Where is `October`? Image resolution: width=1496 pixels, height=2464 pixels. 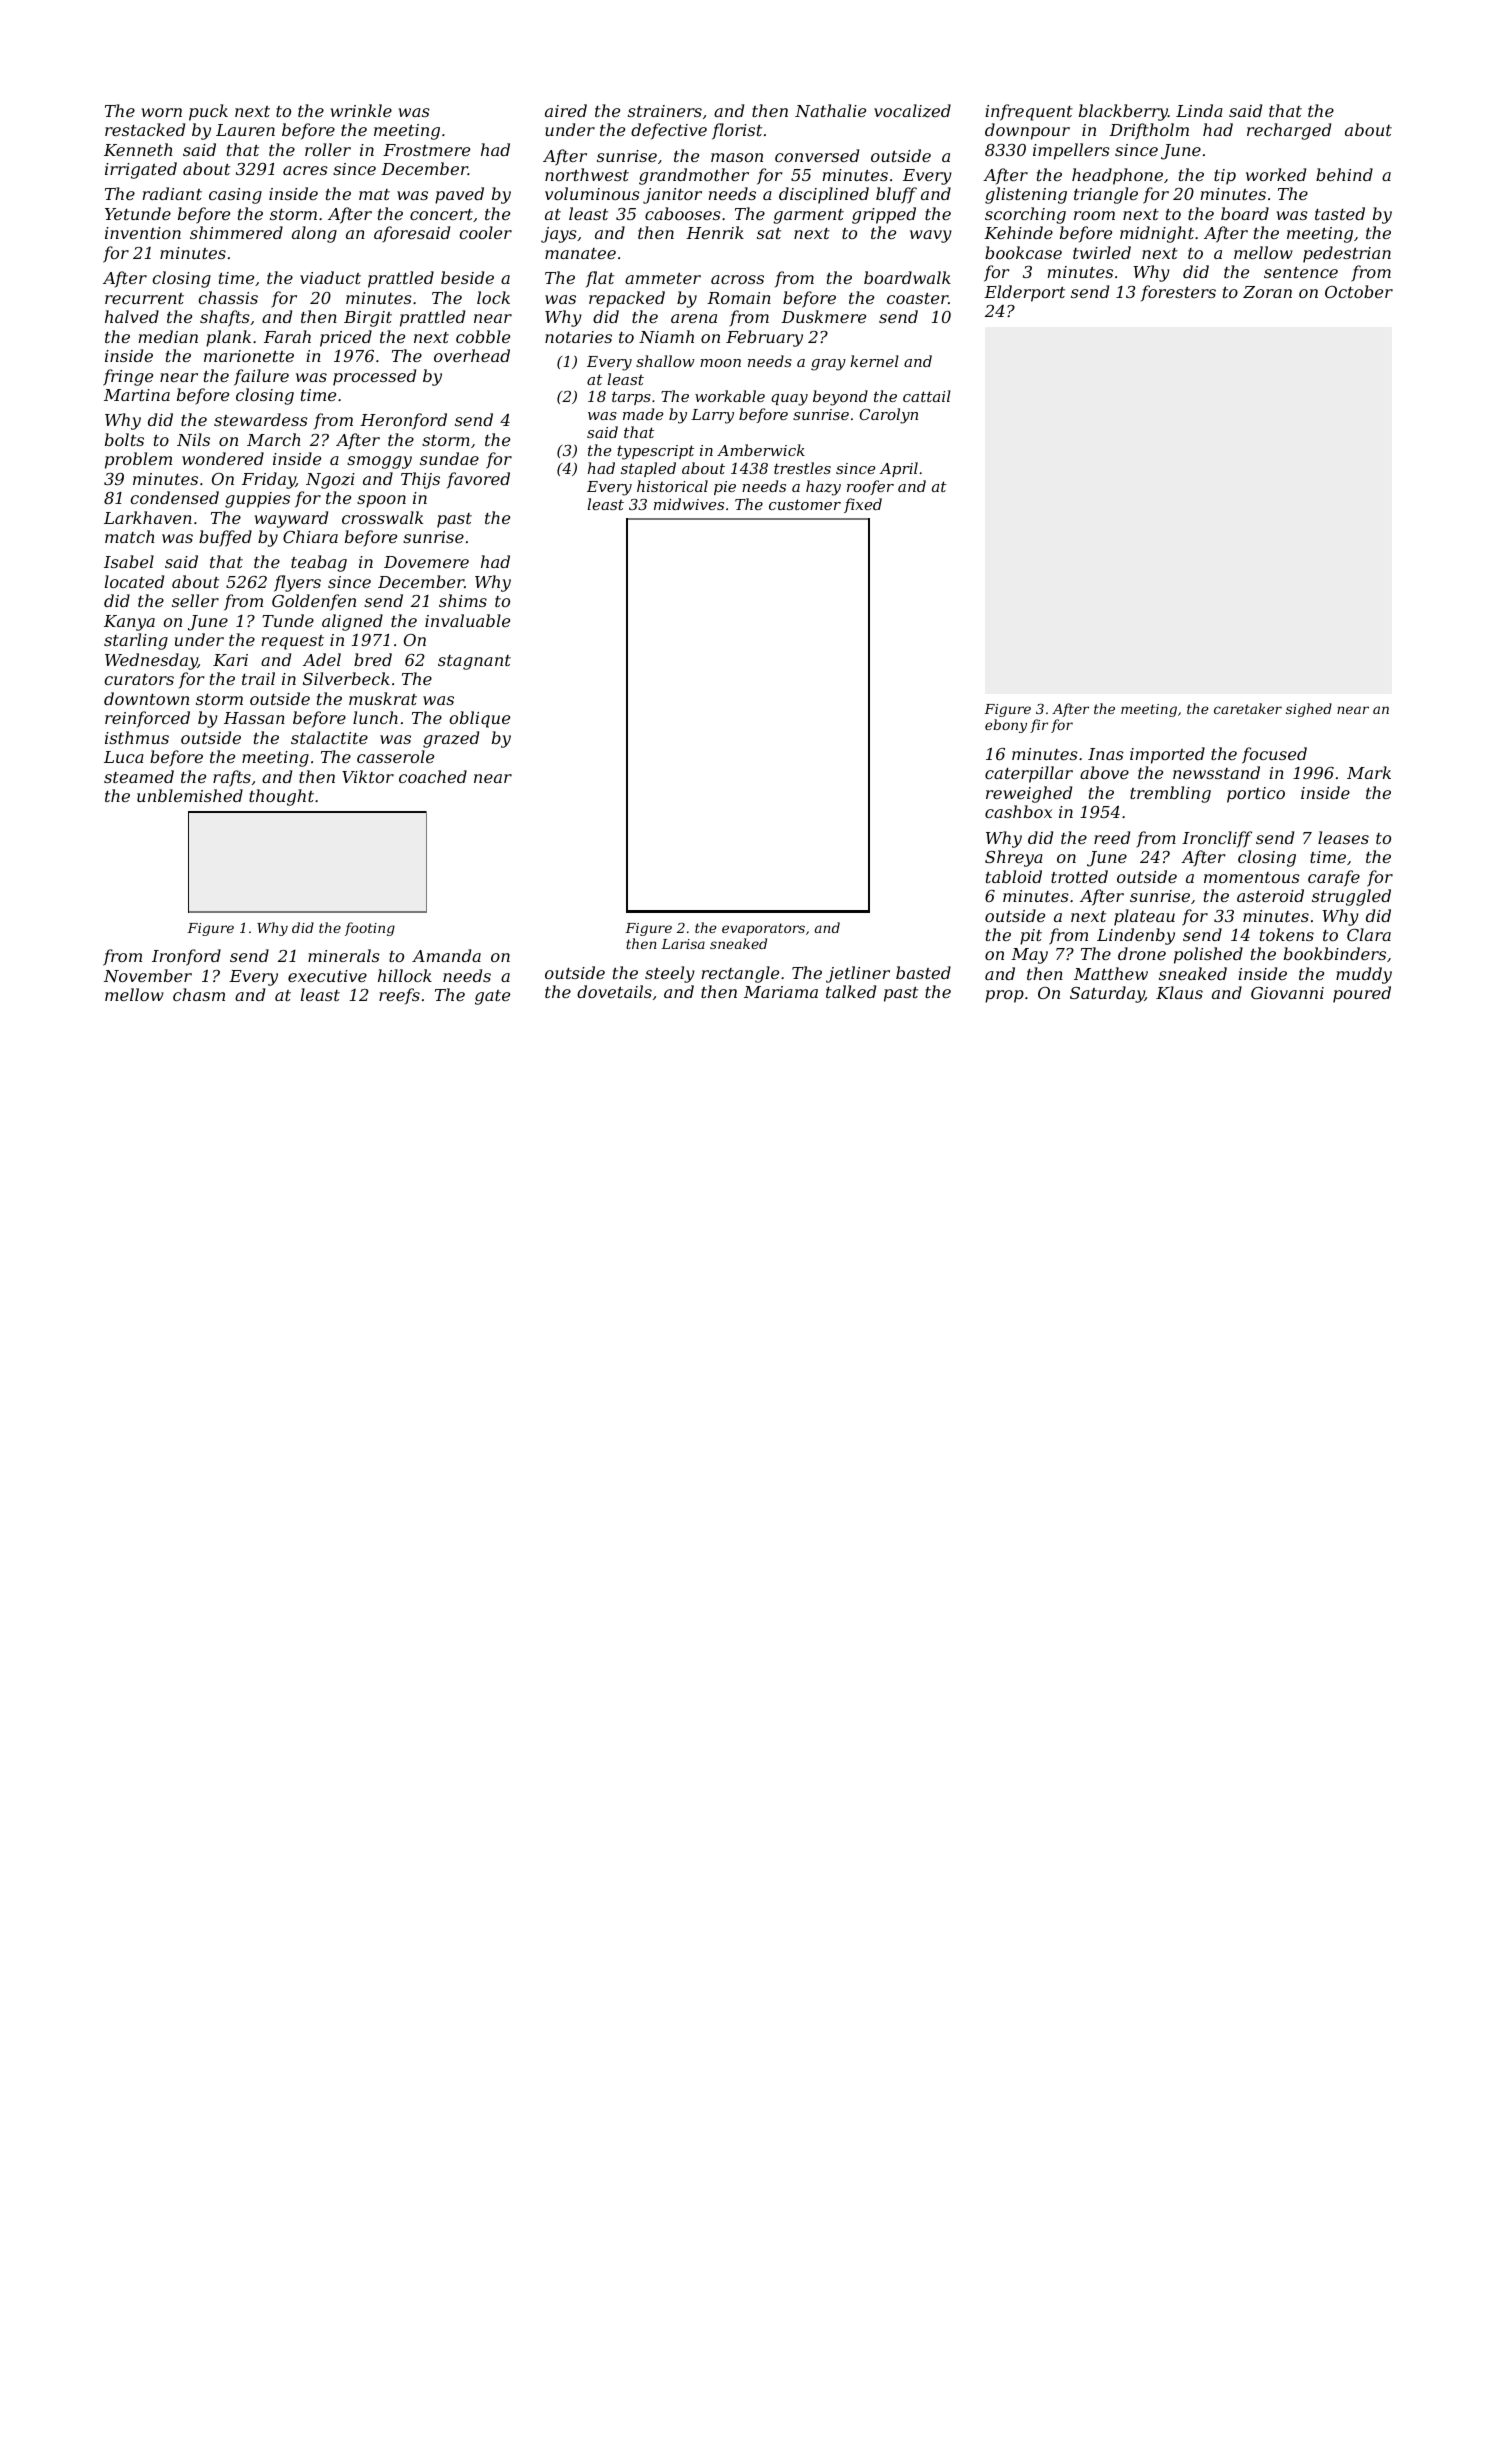
October is located at coordinates (1359, 291).
